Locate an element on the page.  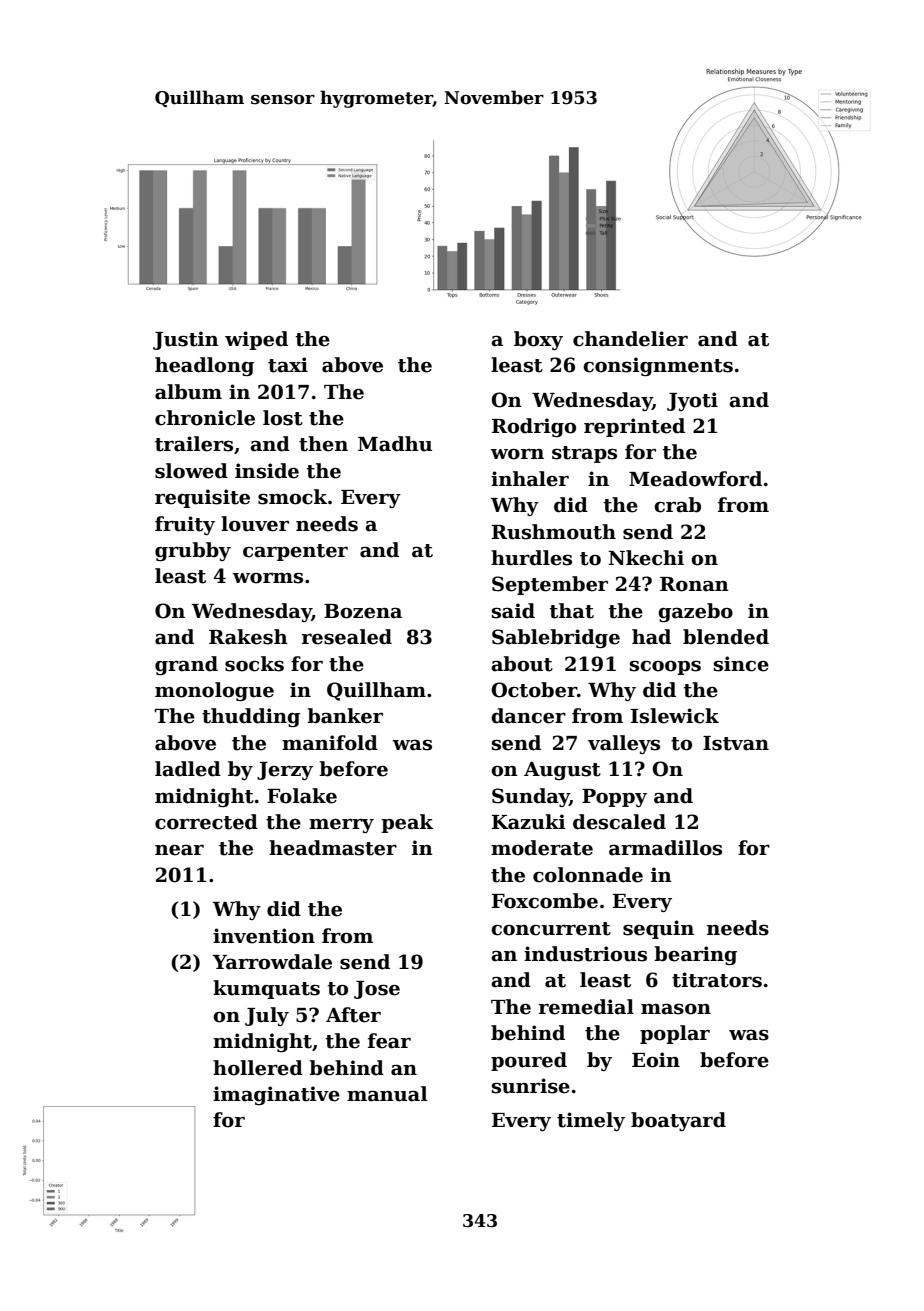
sunrise is located at coordinates (531, 1086).
